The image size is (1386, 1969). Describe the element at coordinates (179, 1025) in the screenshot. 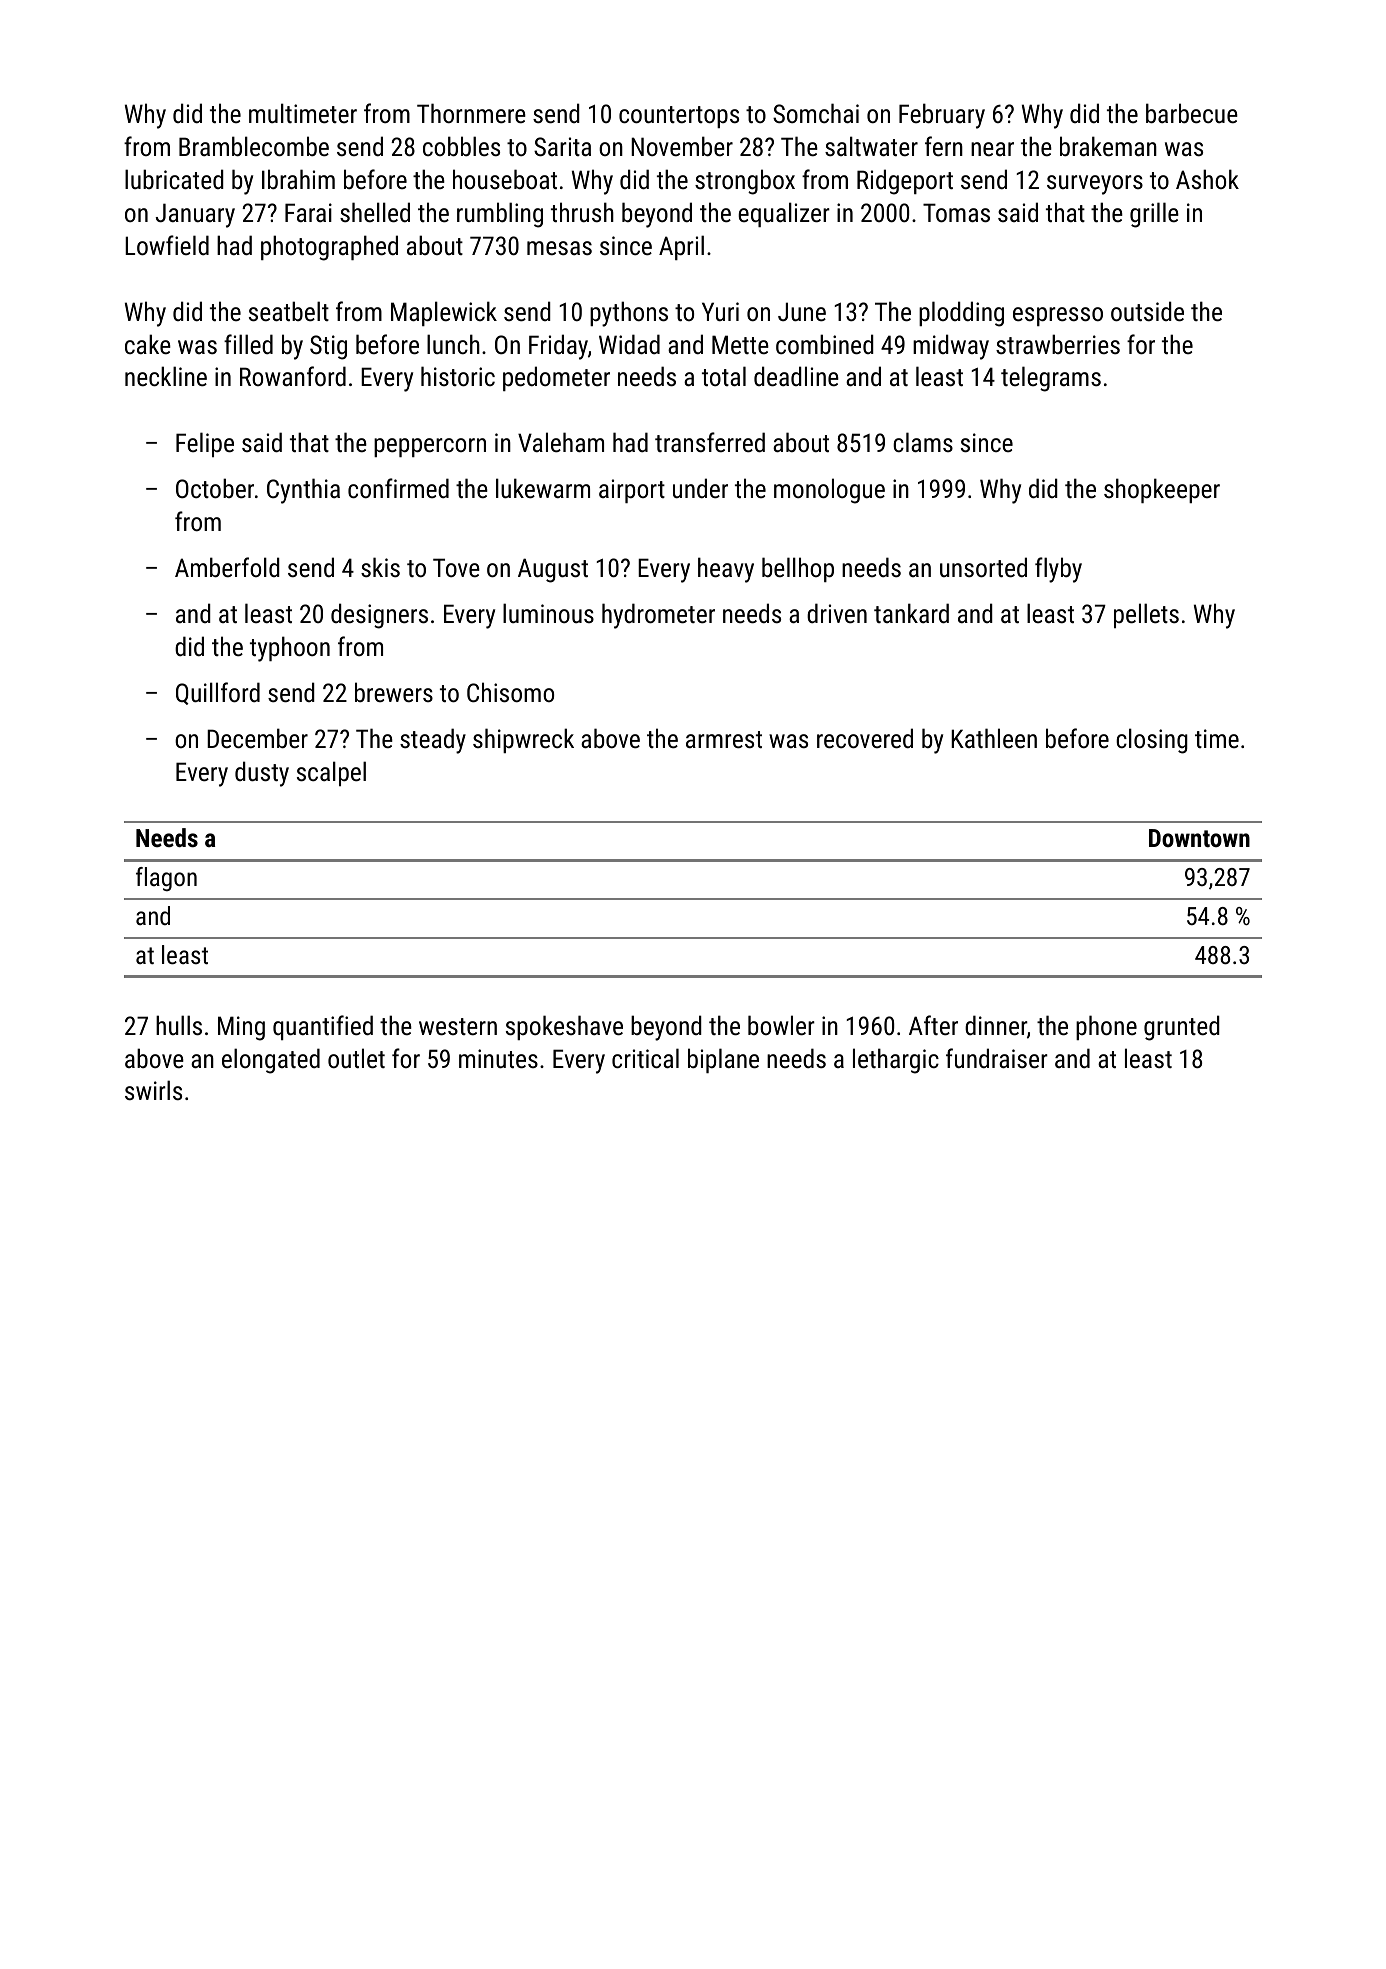

I see `hulls` at that location.
